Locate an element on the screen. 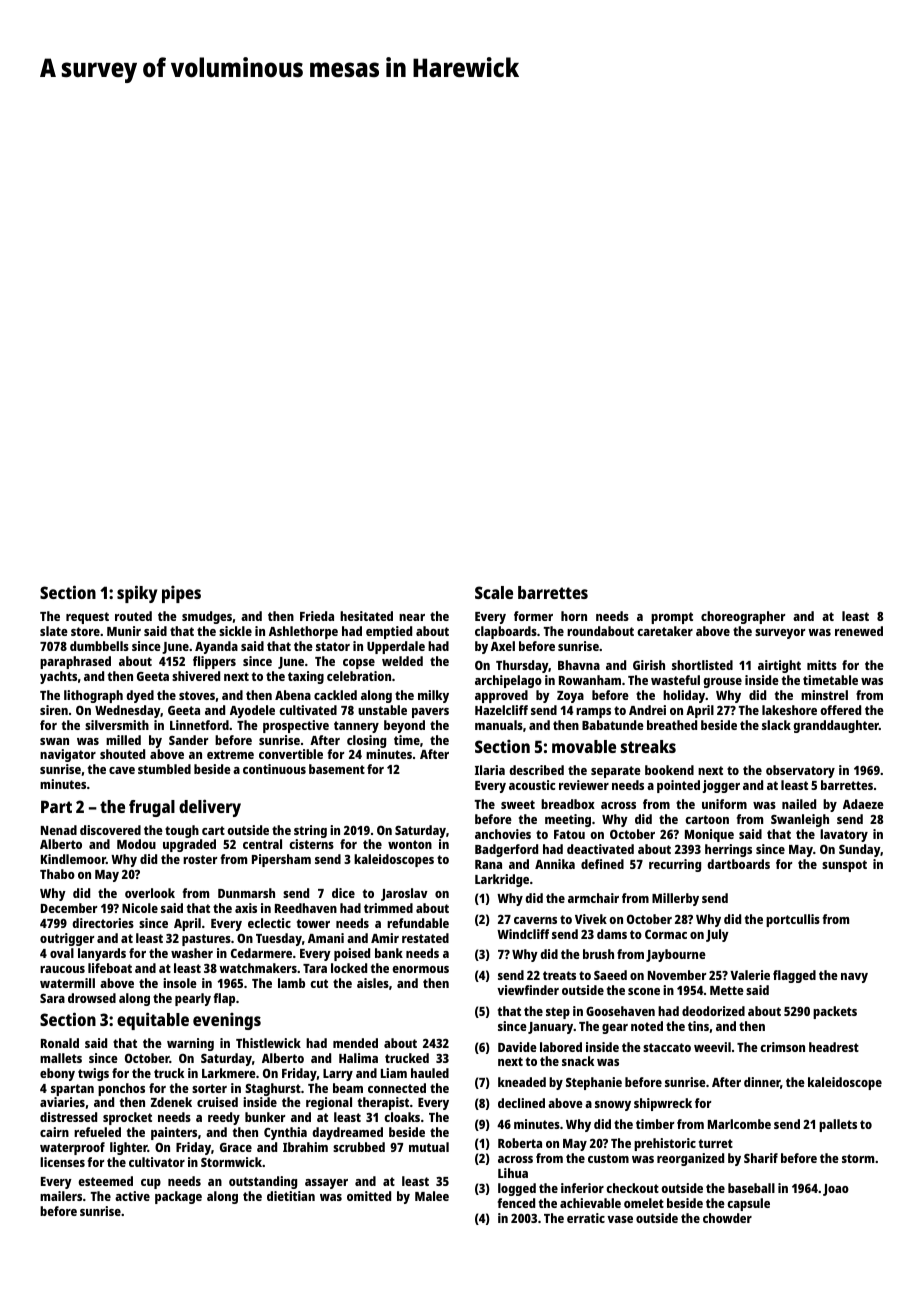 Image resolution: width=924 pixels, height=1308 pixels. headrest is located at coordinates (834, 1047).
